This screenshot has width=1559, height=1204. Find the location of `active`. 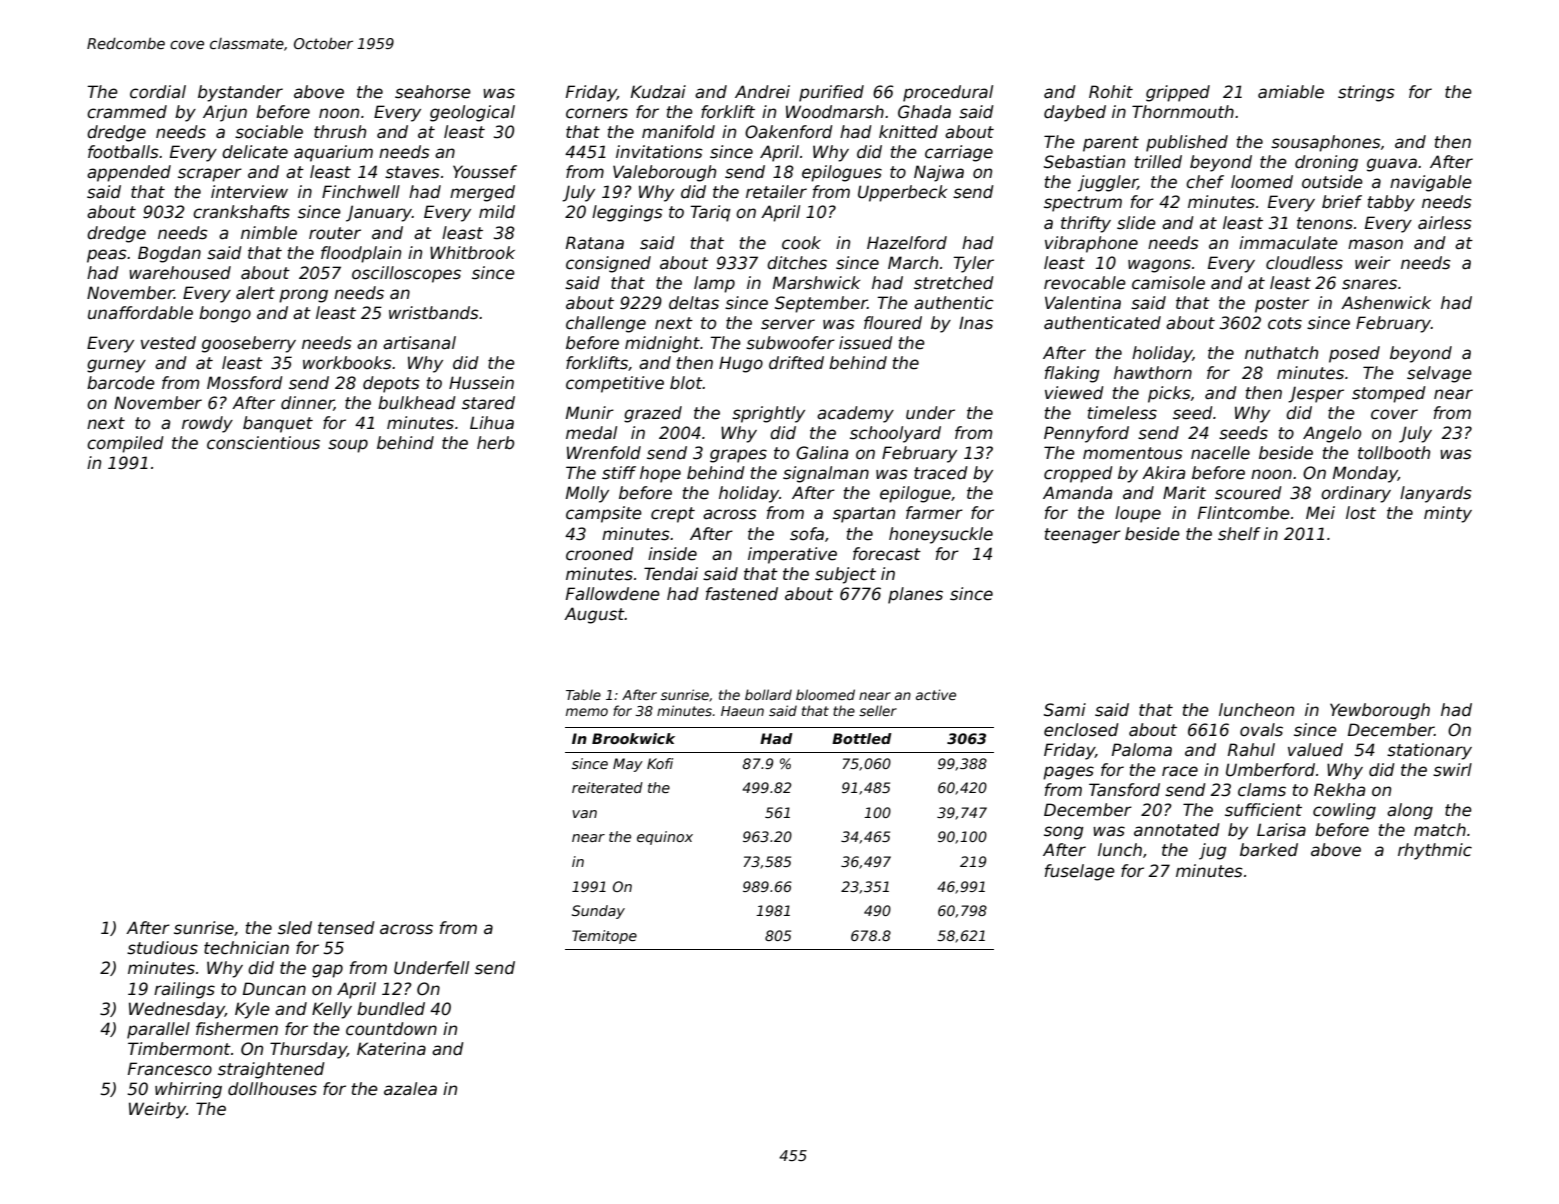

active is located at coordinates (936, 694).
